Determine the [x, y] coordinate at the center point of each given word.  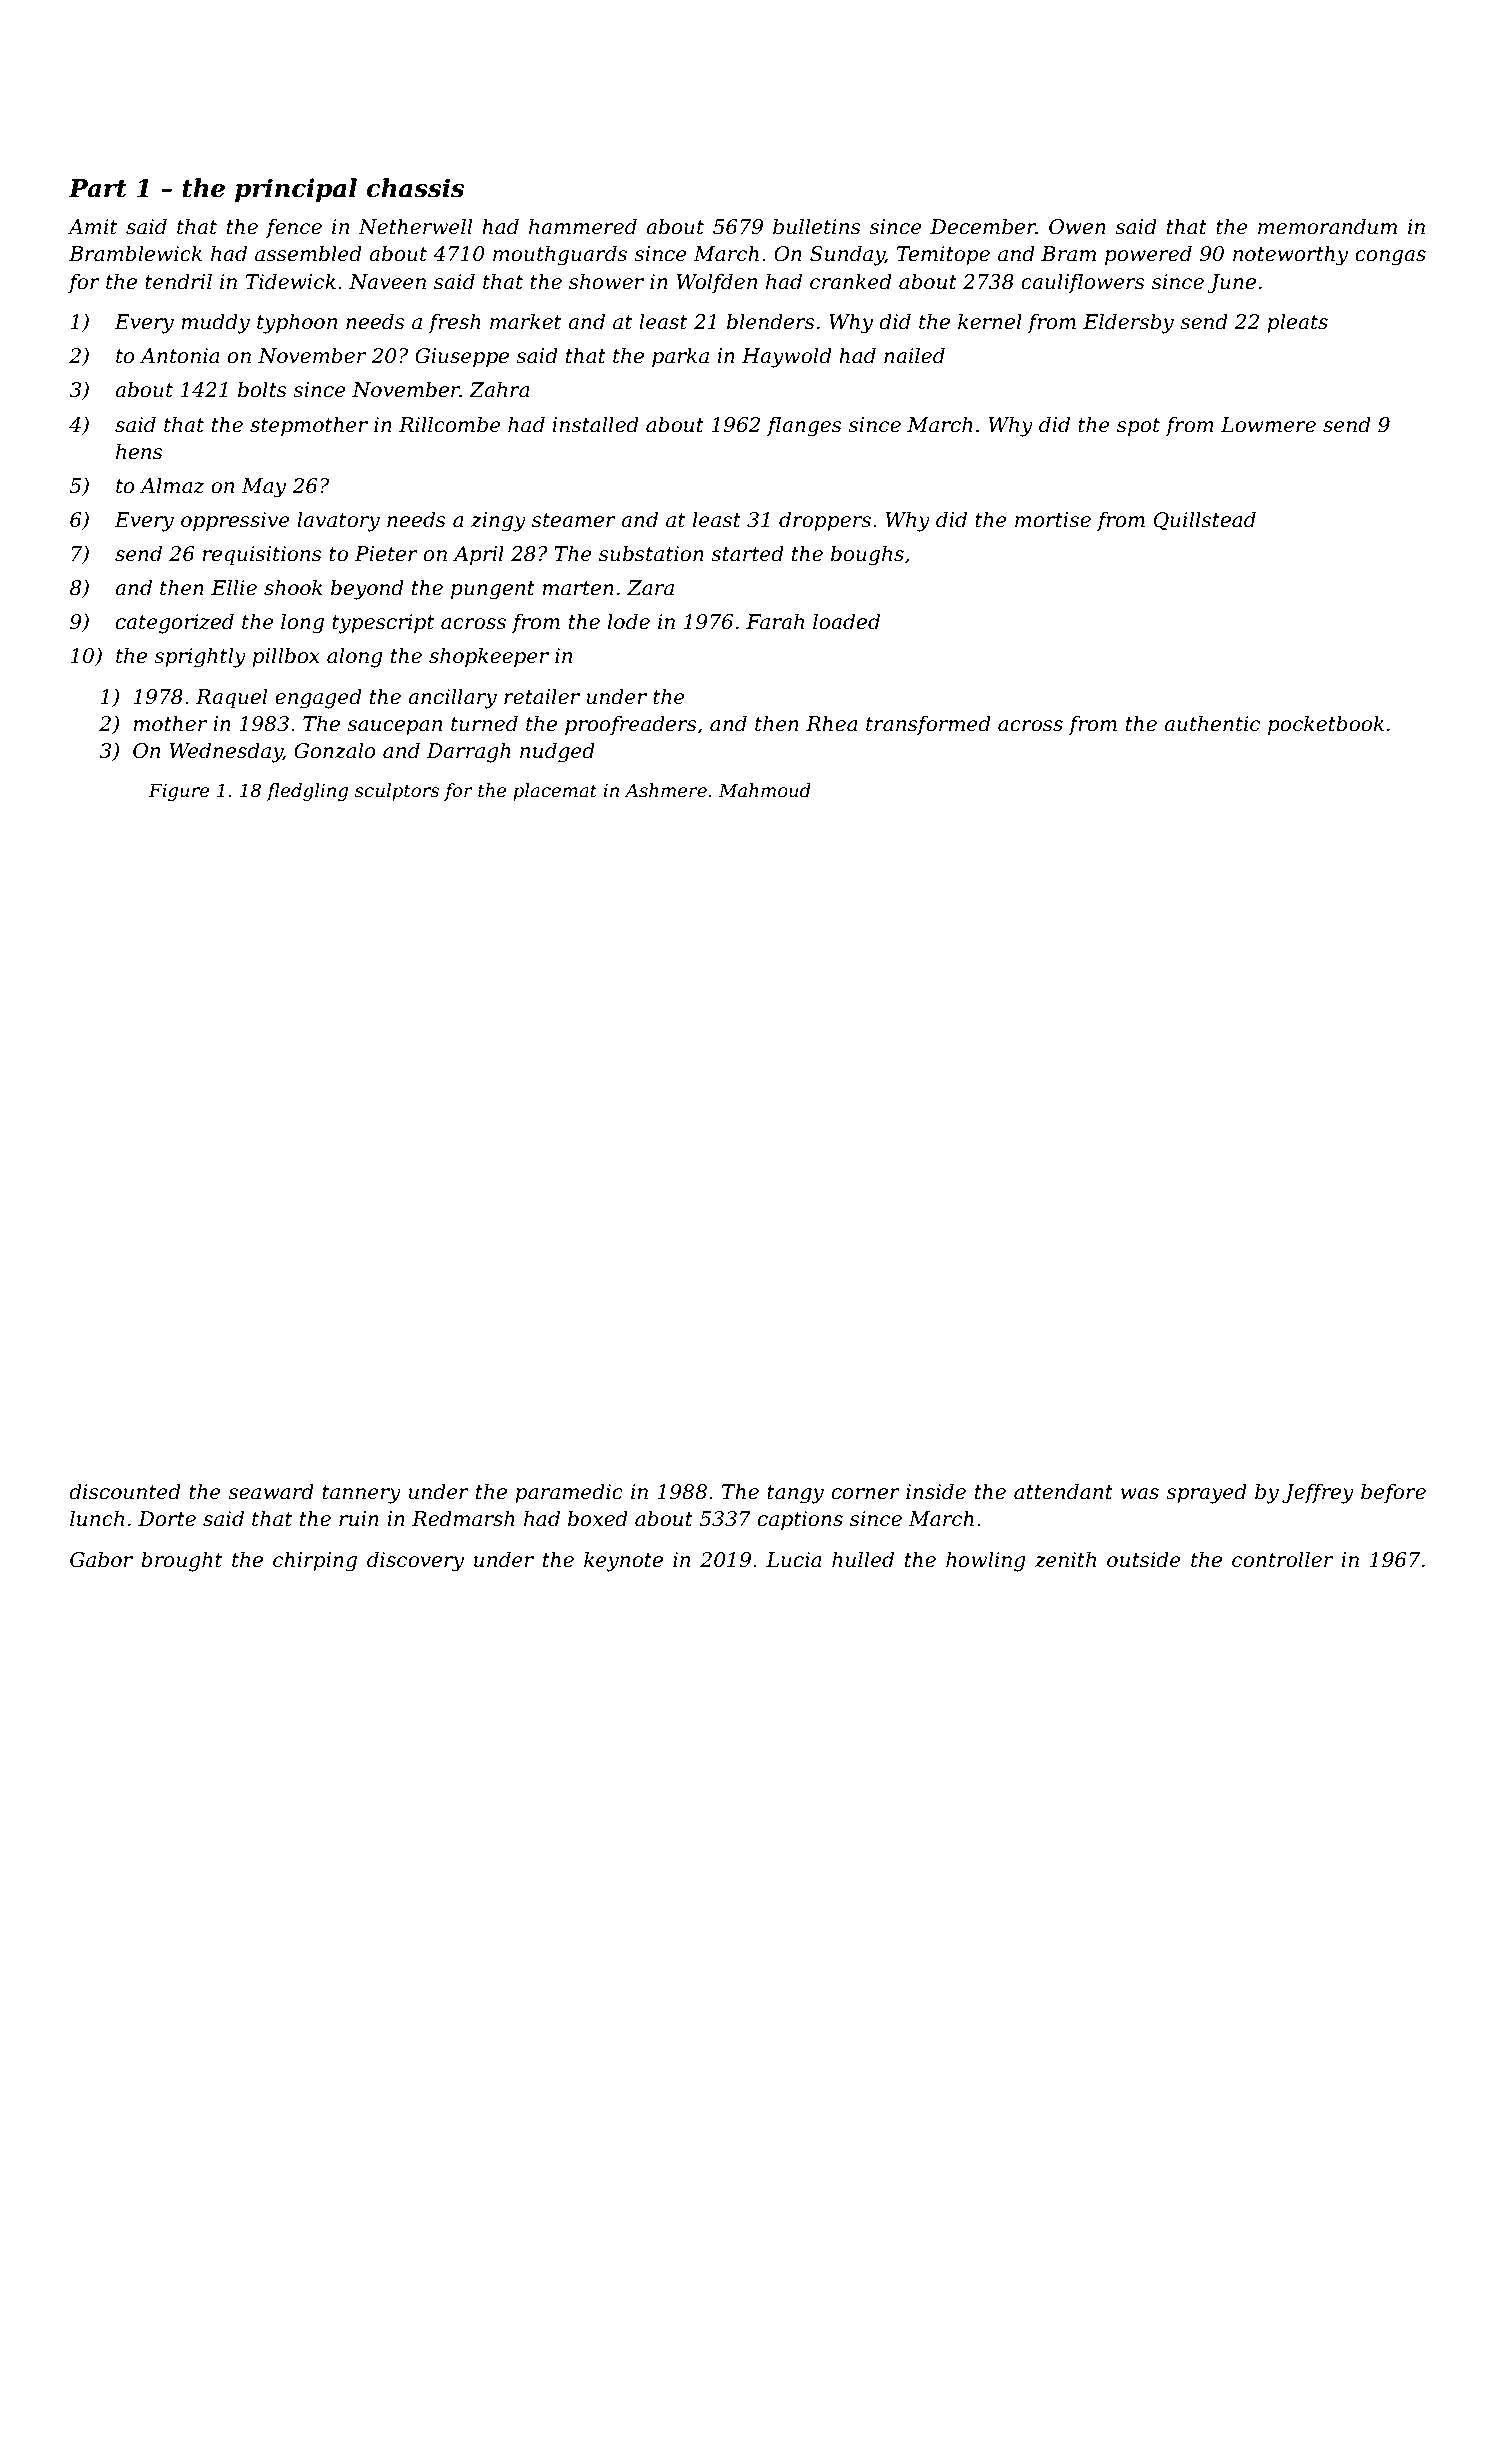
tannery [361, 1494]
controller [1282, 1559]
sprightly [200, 657]
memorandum [1327, 226]
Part [98, 188]
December [983, 226]
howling [986, 1561]
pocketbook [1326, 725]
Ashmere [665, 790]
